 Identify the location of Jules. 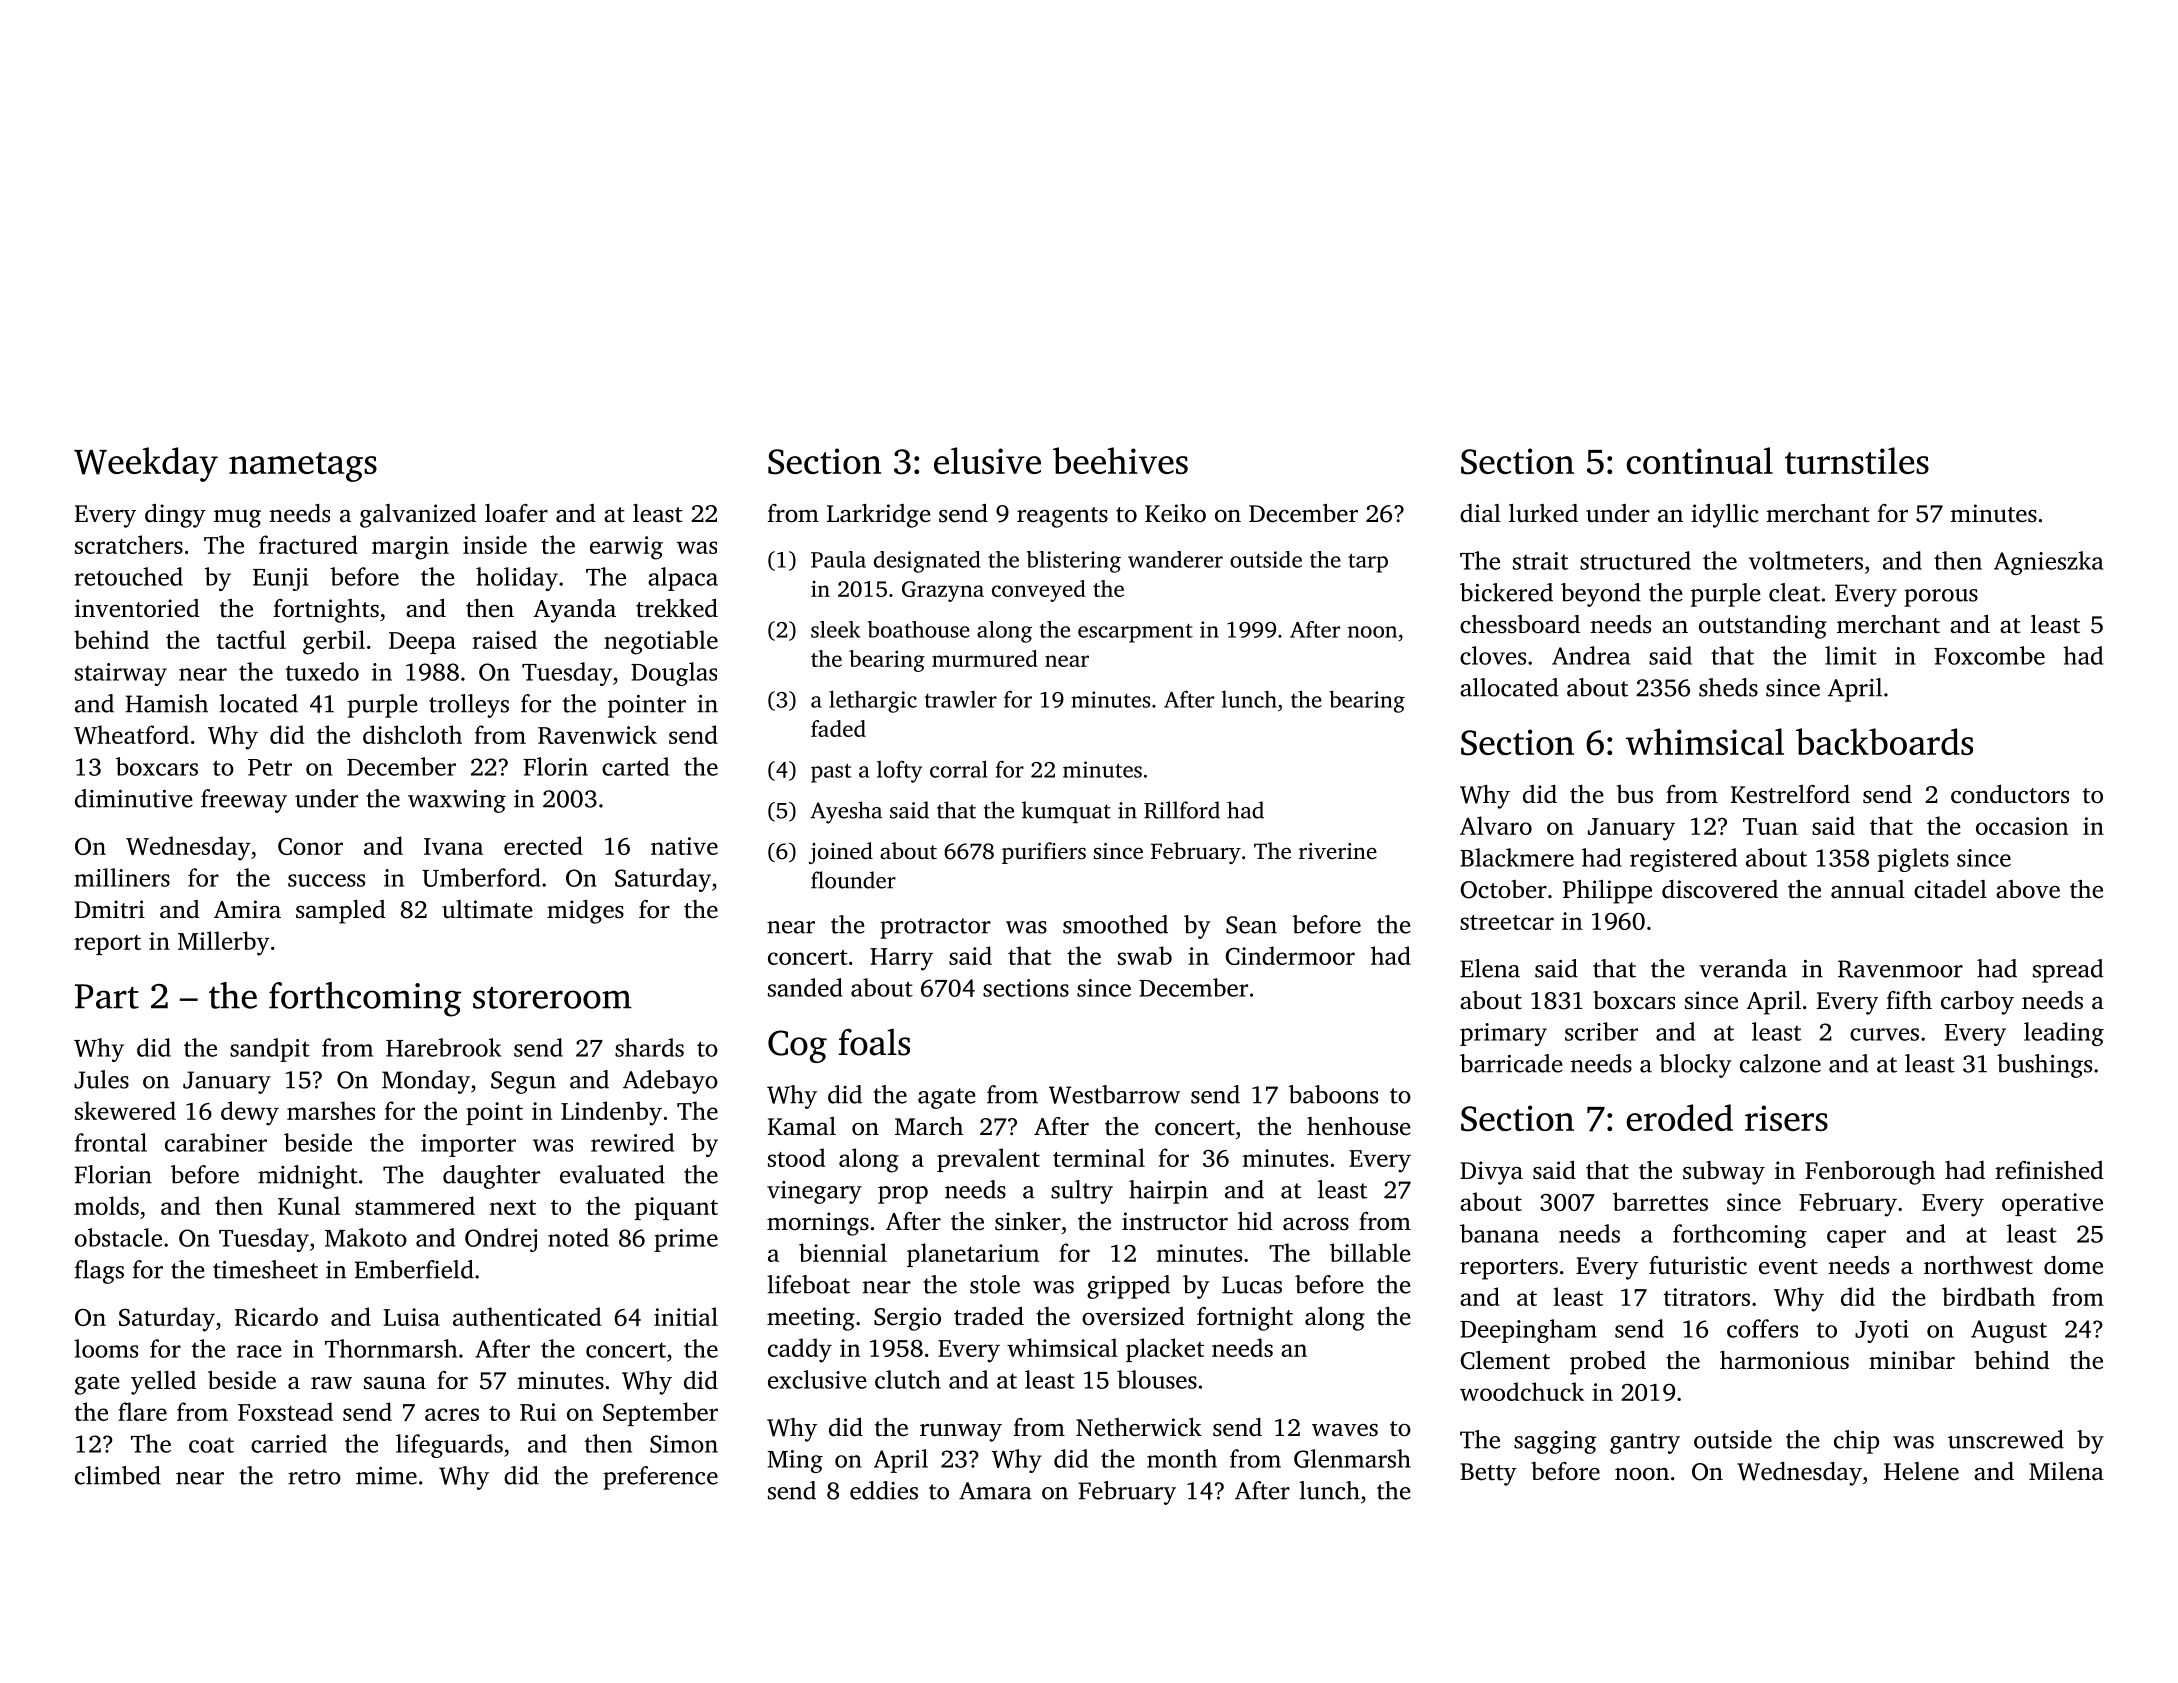
(101, 1079).
